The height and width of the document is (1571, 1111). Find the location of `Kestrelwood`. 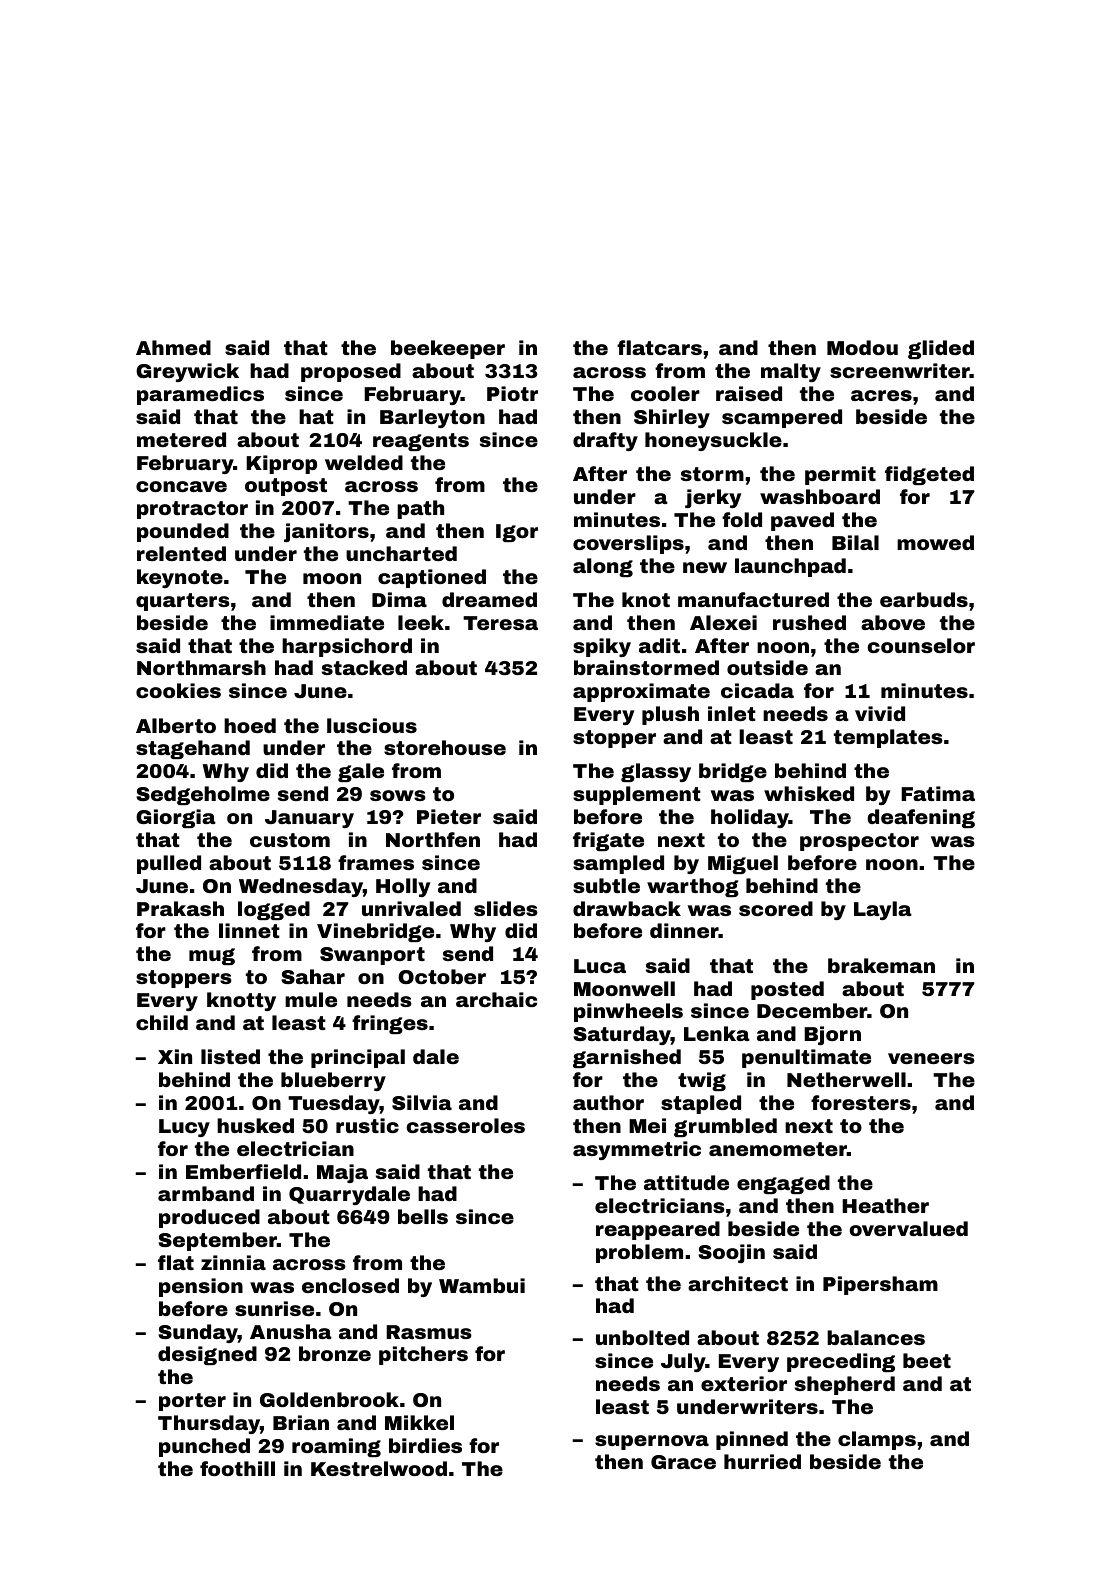

Kestrelwood is located at coordinates (379, 1468).
